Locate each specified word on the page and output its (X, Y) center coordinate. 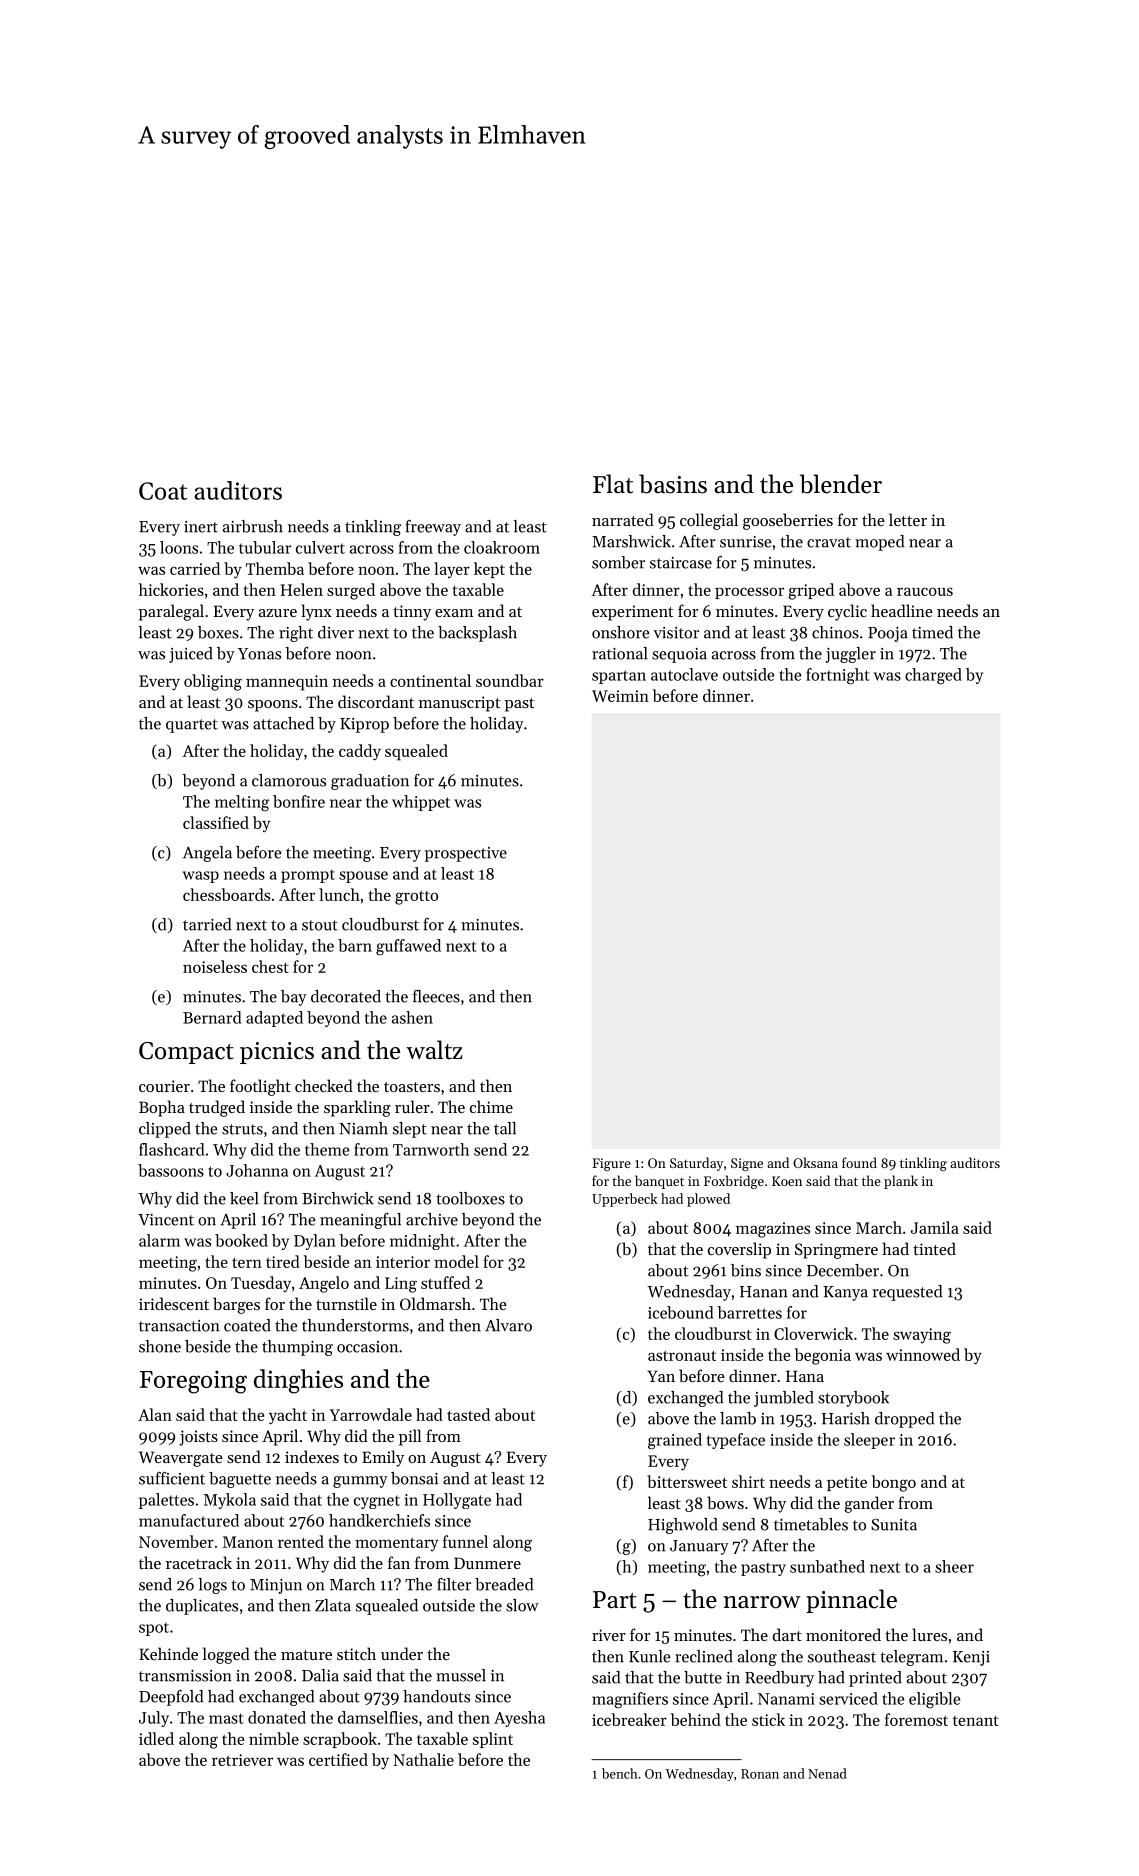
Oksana (815, 1162)
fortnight (838, 676)
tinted (934, 1248)
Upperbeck (624, 1200)
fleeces (436, 996)
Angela (207, 854)
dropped (904, 1420)
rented (301, 1541)
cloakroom (502, 547)
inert (201, 527)
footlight (260, 1087)
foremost (916, 1719)
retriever (242, 1760)
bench (620, 1773)
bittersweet (687, 1481)
